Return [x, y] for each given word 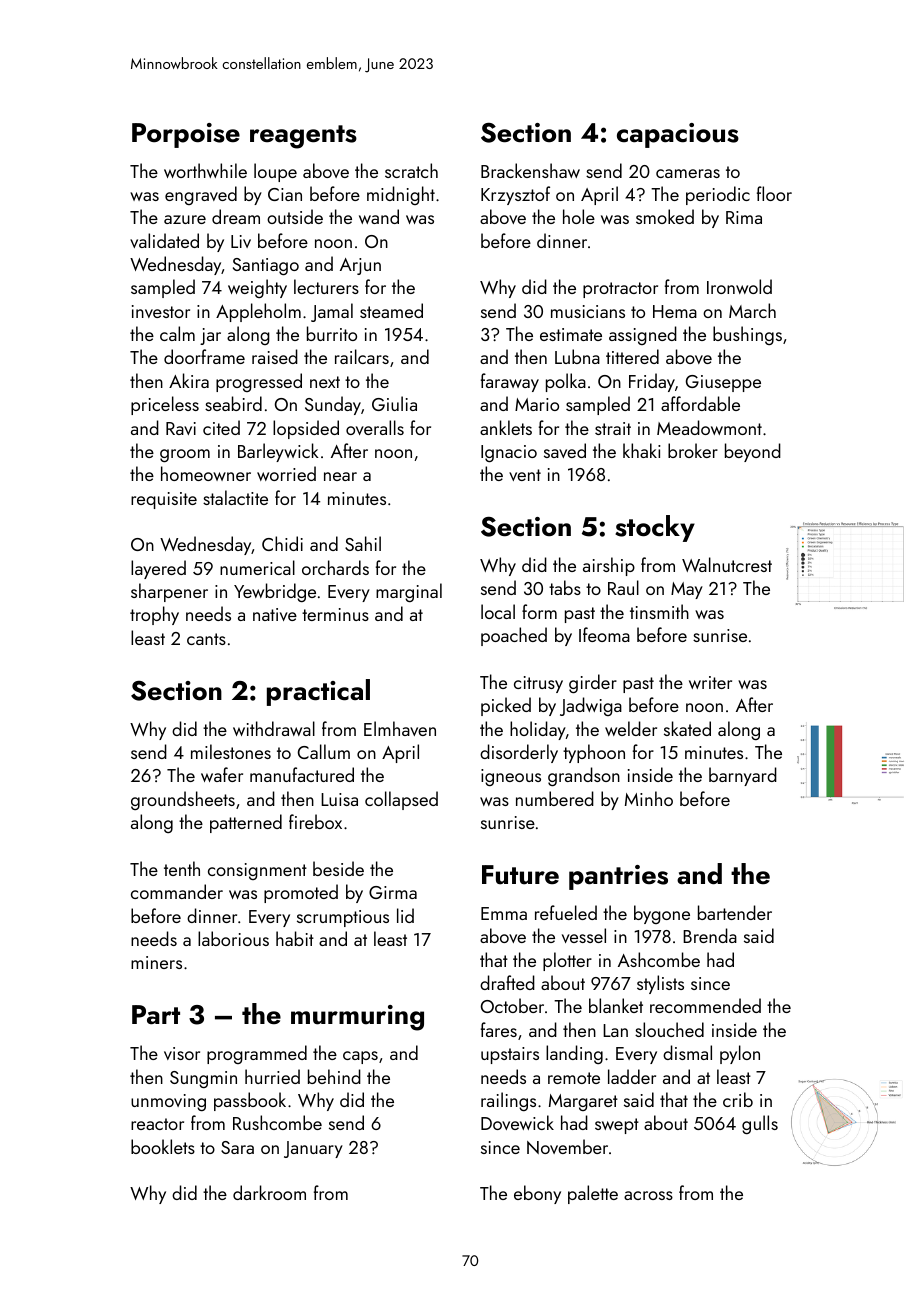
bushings [747, 335]
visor [182, 1053]
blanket [616, 1005]
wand [379, 216]
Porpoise [186, 135]
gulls [760, 1124]
